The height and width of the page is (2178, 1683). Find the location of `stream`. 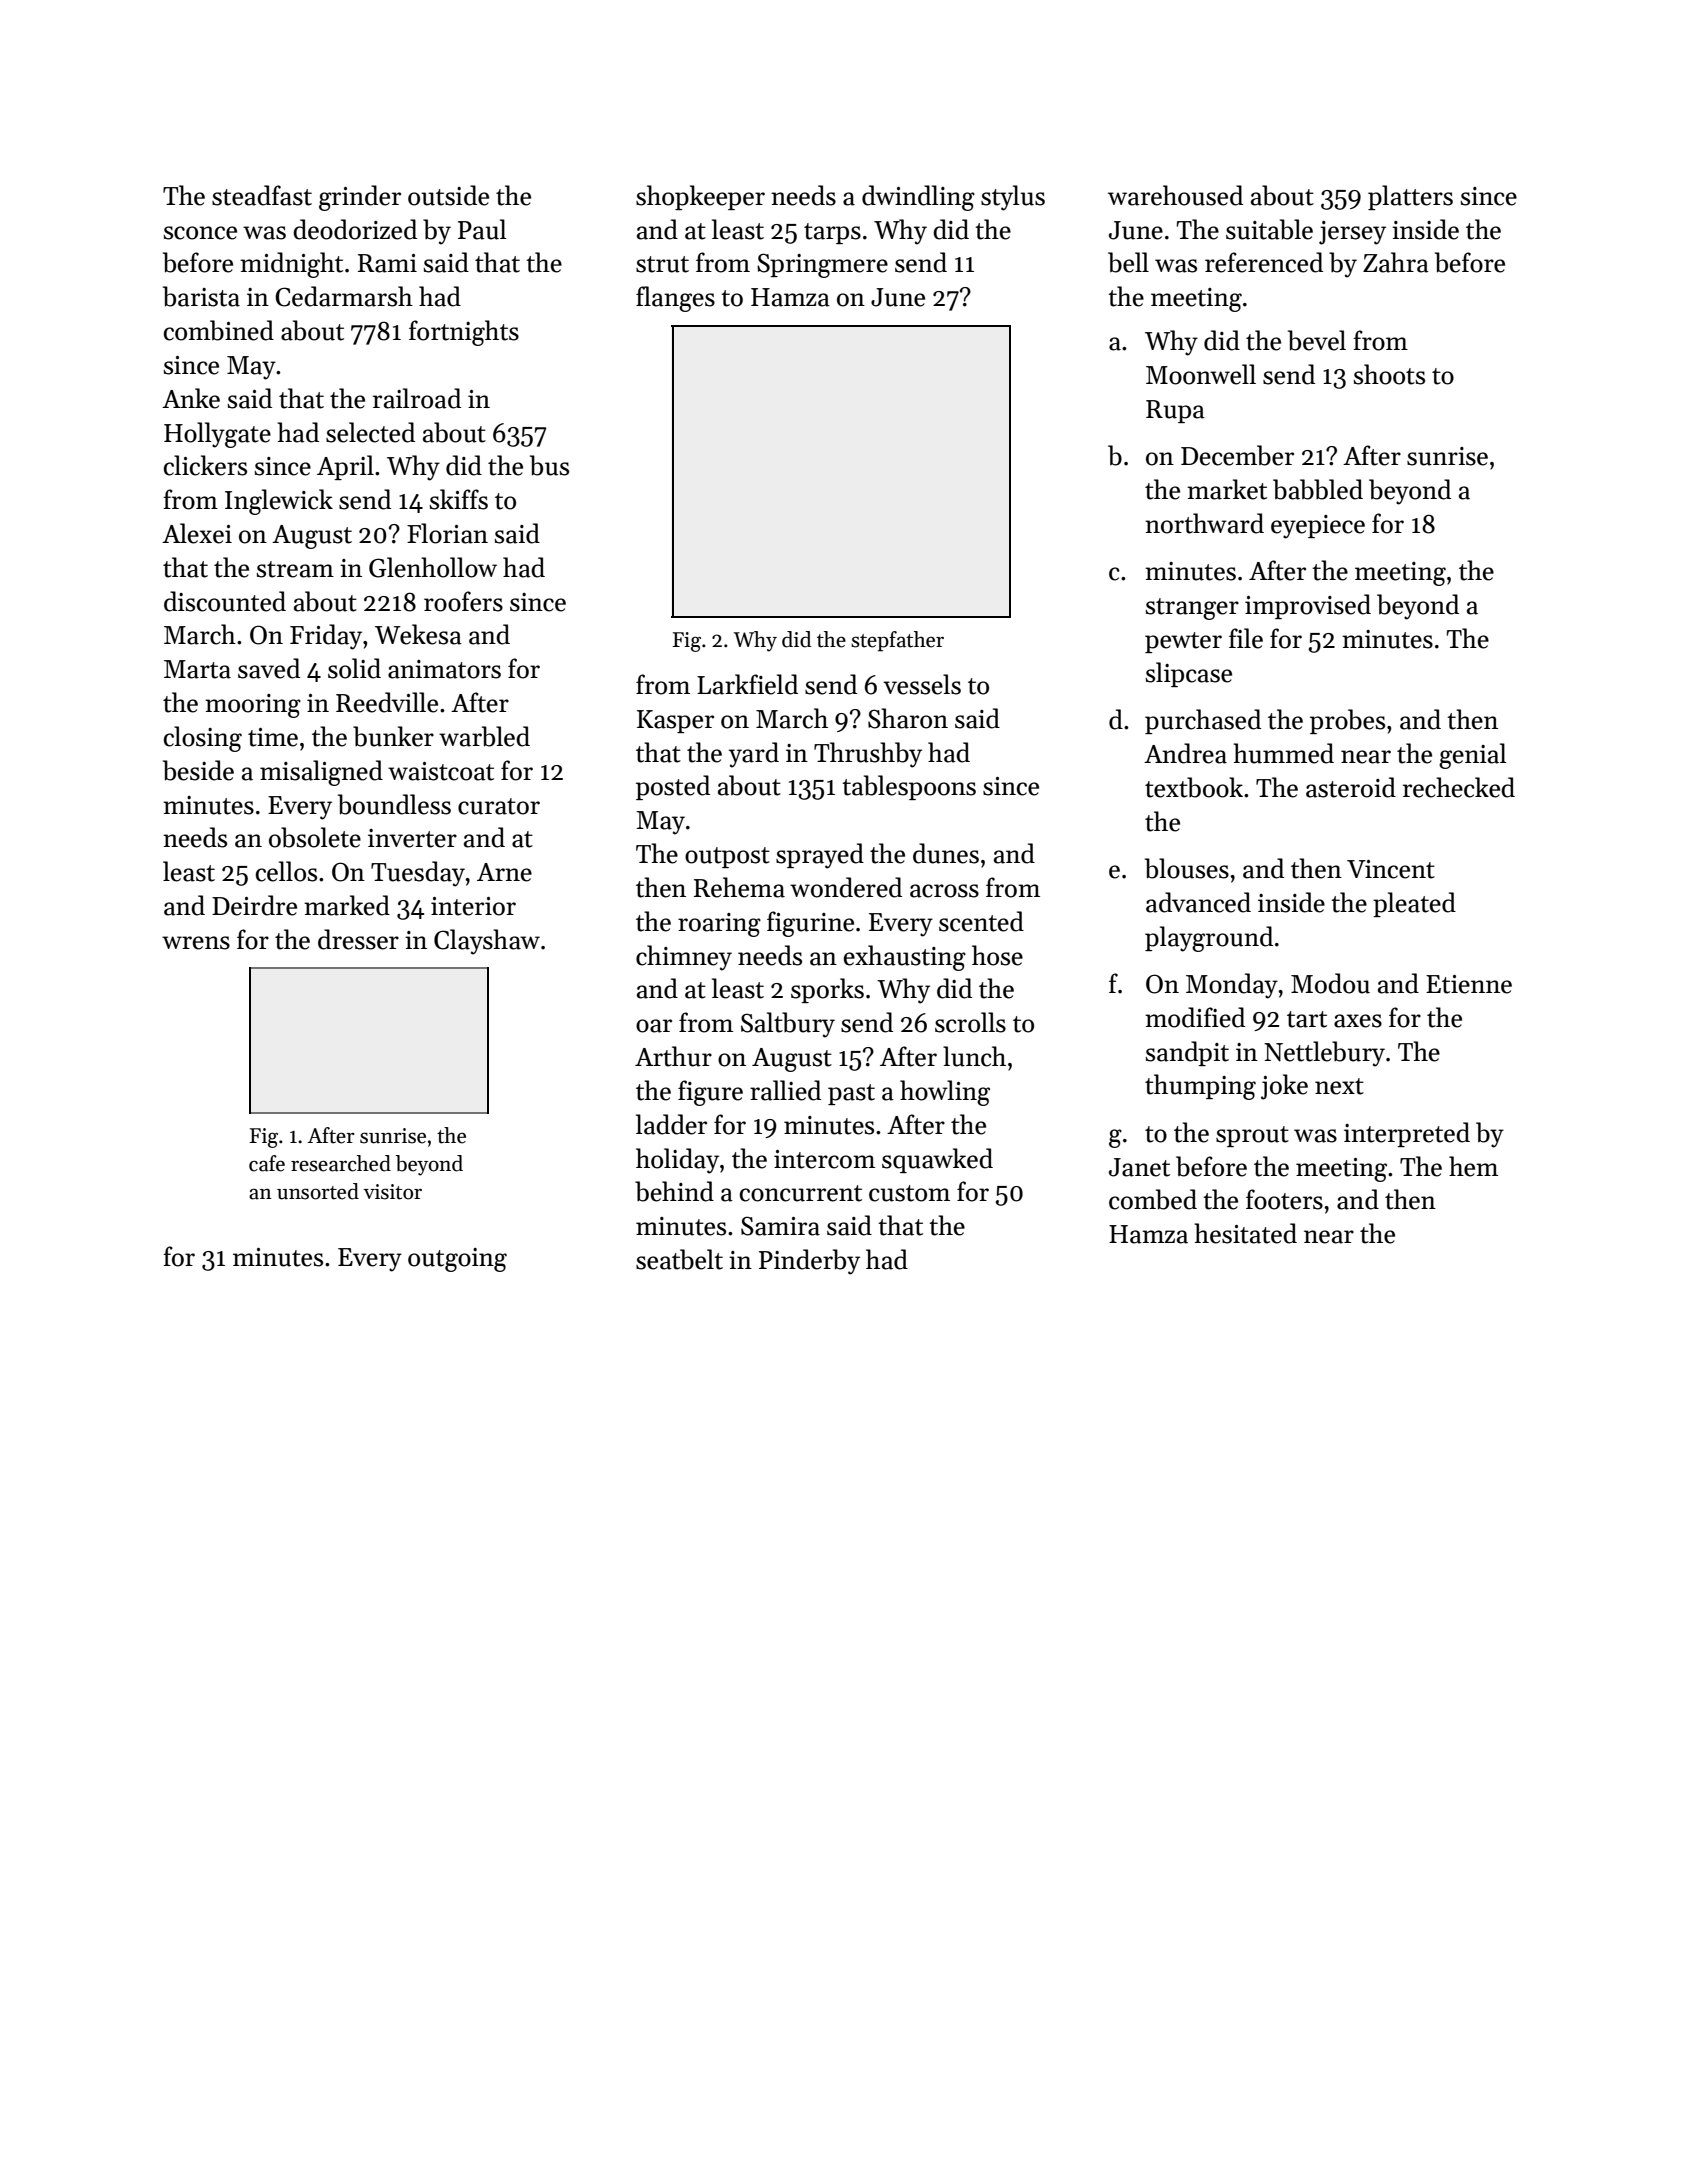

stream is located at coordinates (295, 569).
